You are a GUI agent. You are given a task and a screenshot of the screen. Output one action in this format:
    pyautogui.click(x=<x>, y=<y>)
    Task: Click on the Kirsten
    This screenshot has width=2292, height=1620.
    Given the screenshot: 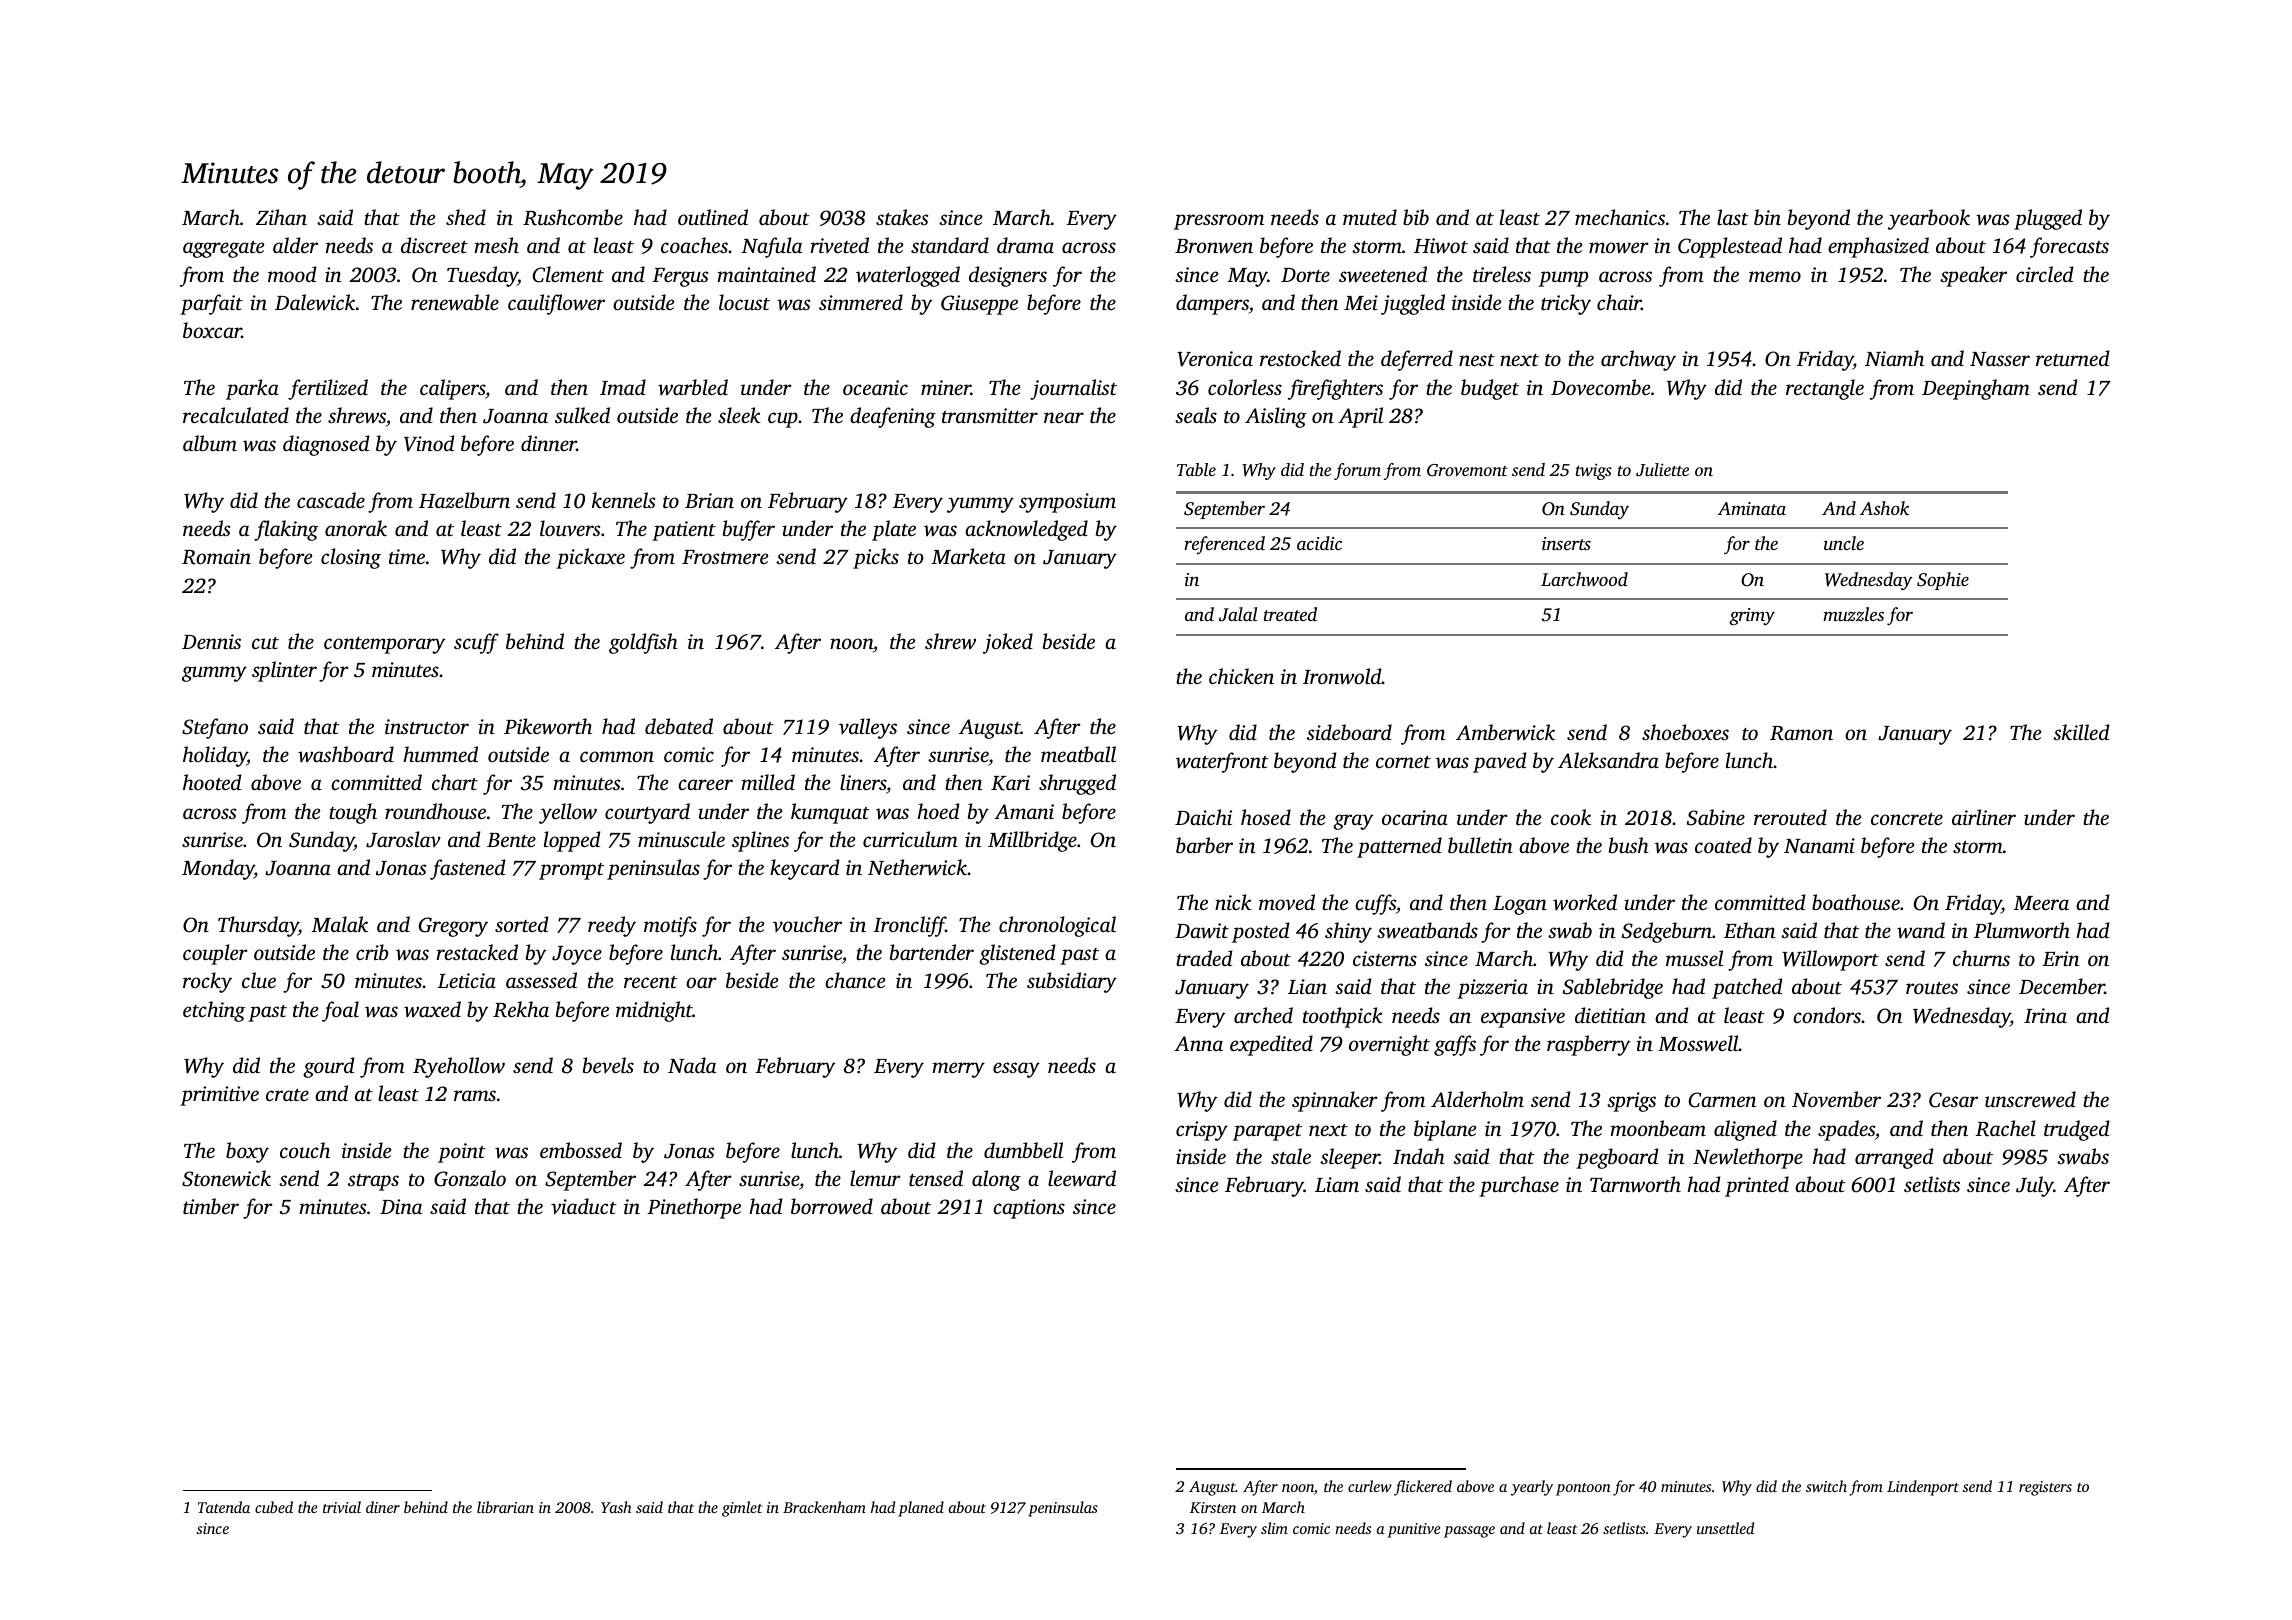 What is the action you would take?
    pyautogui.click(x=1213, y=1507)
